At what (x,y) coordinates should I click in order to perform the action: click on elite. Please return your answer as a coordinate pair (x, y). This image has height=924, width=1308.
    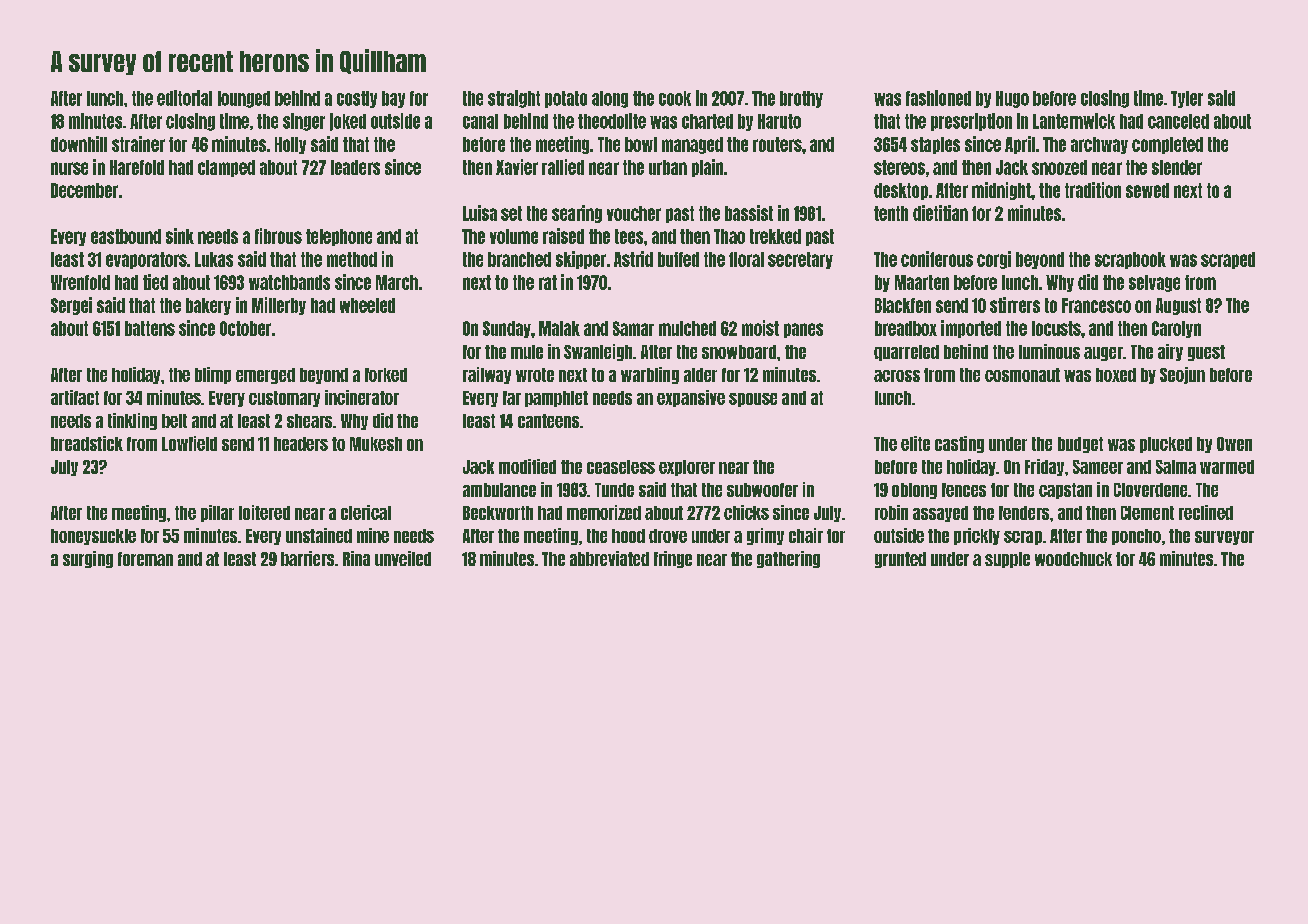
    Looking at the image, I should click on (915, 443).
